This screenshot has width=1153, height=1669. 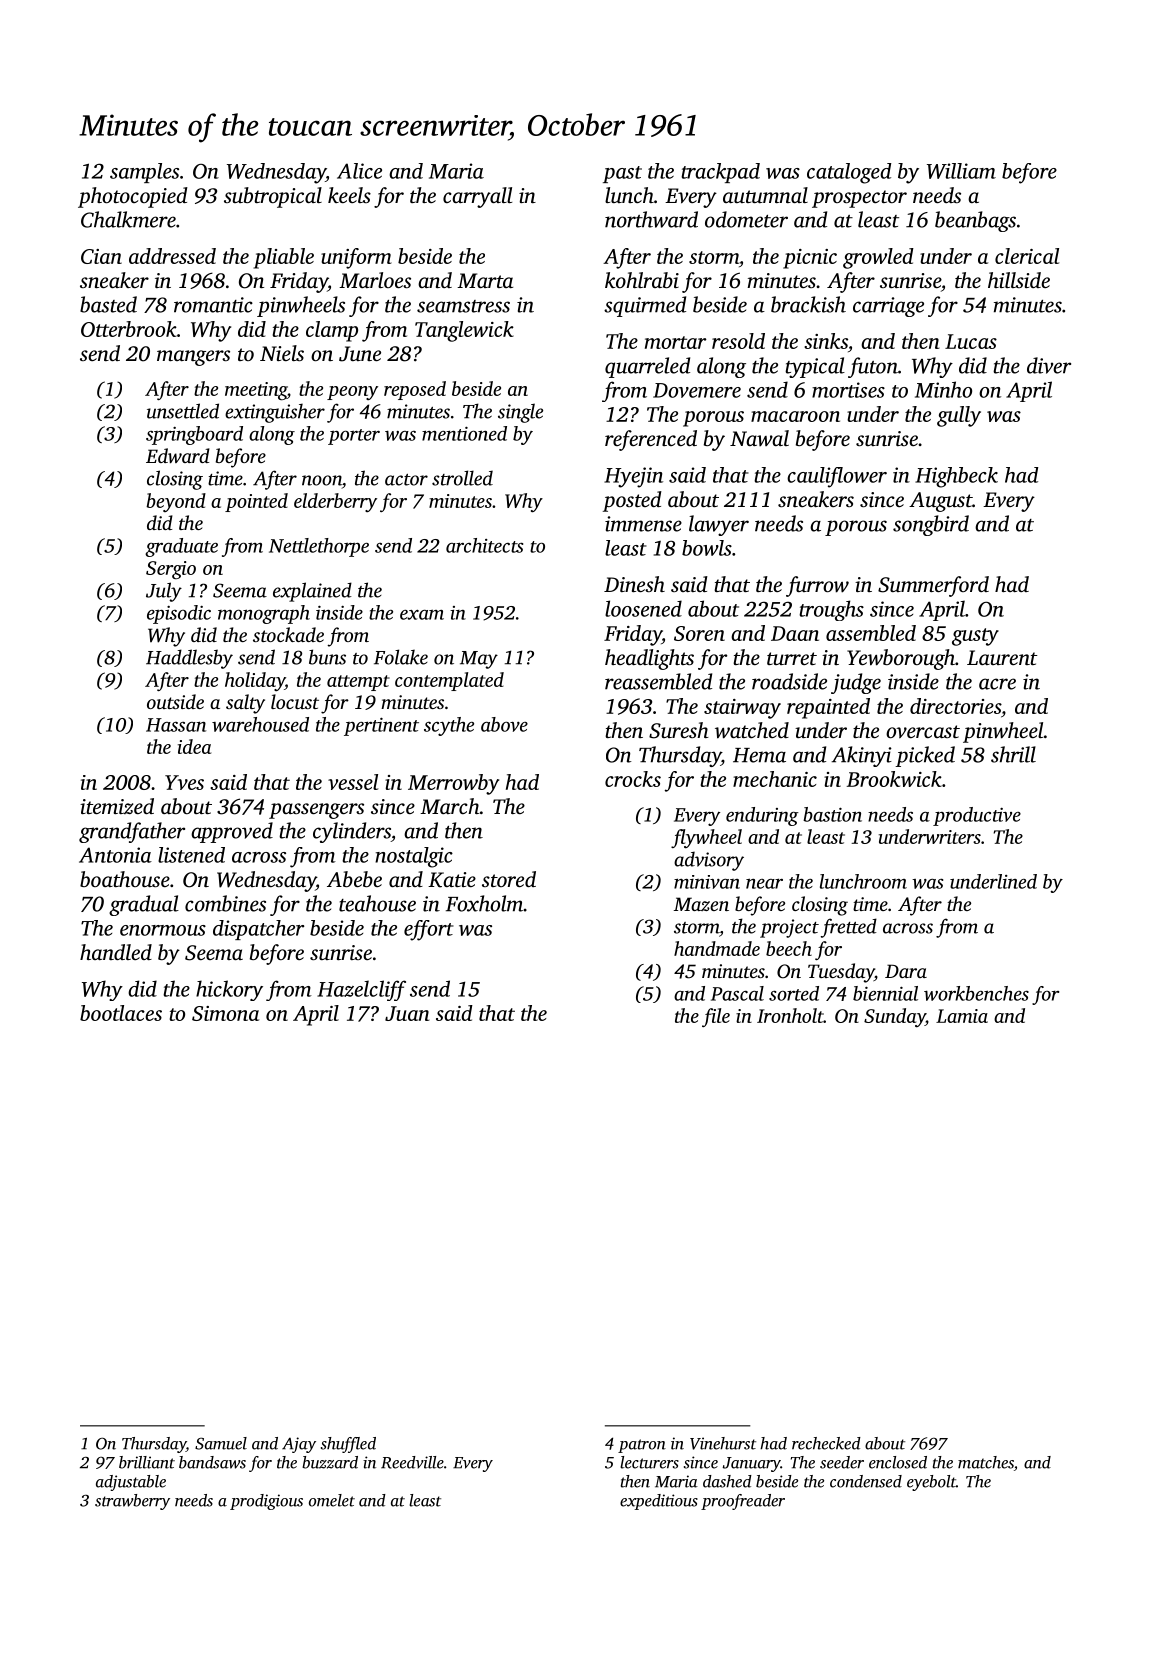 I want to click on rechecked, so click(x=826, y=1443).
